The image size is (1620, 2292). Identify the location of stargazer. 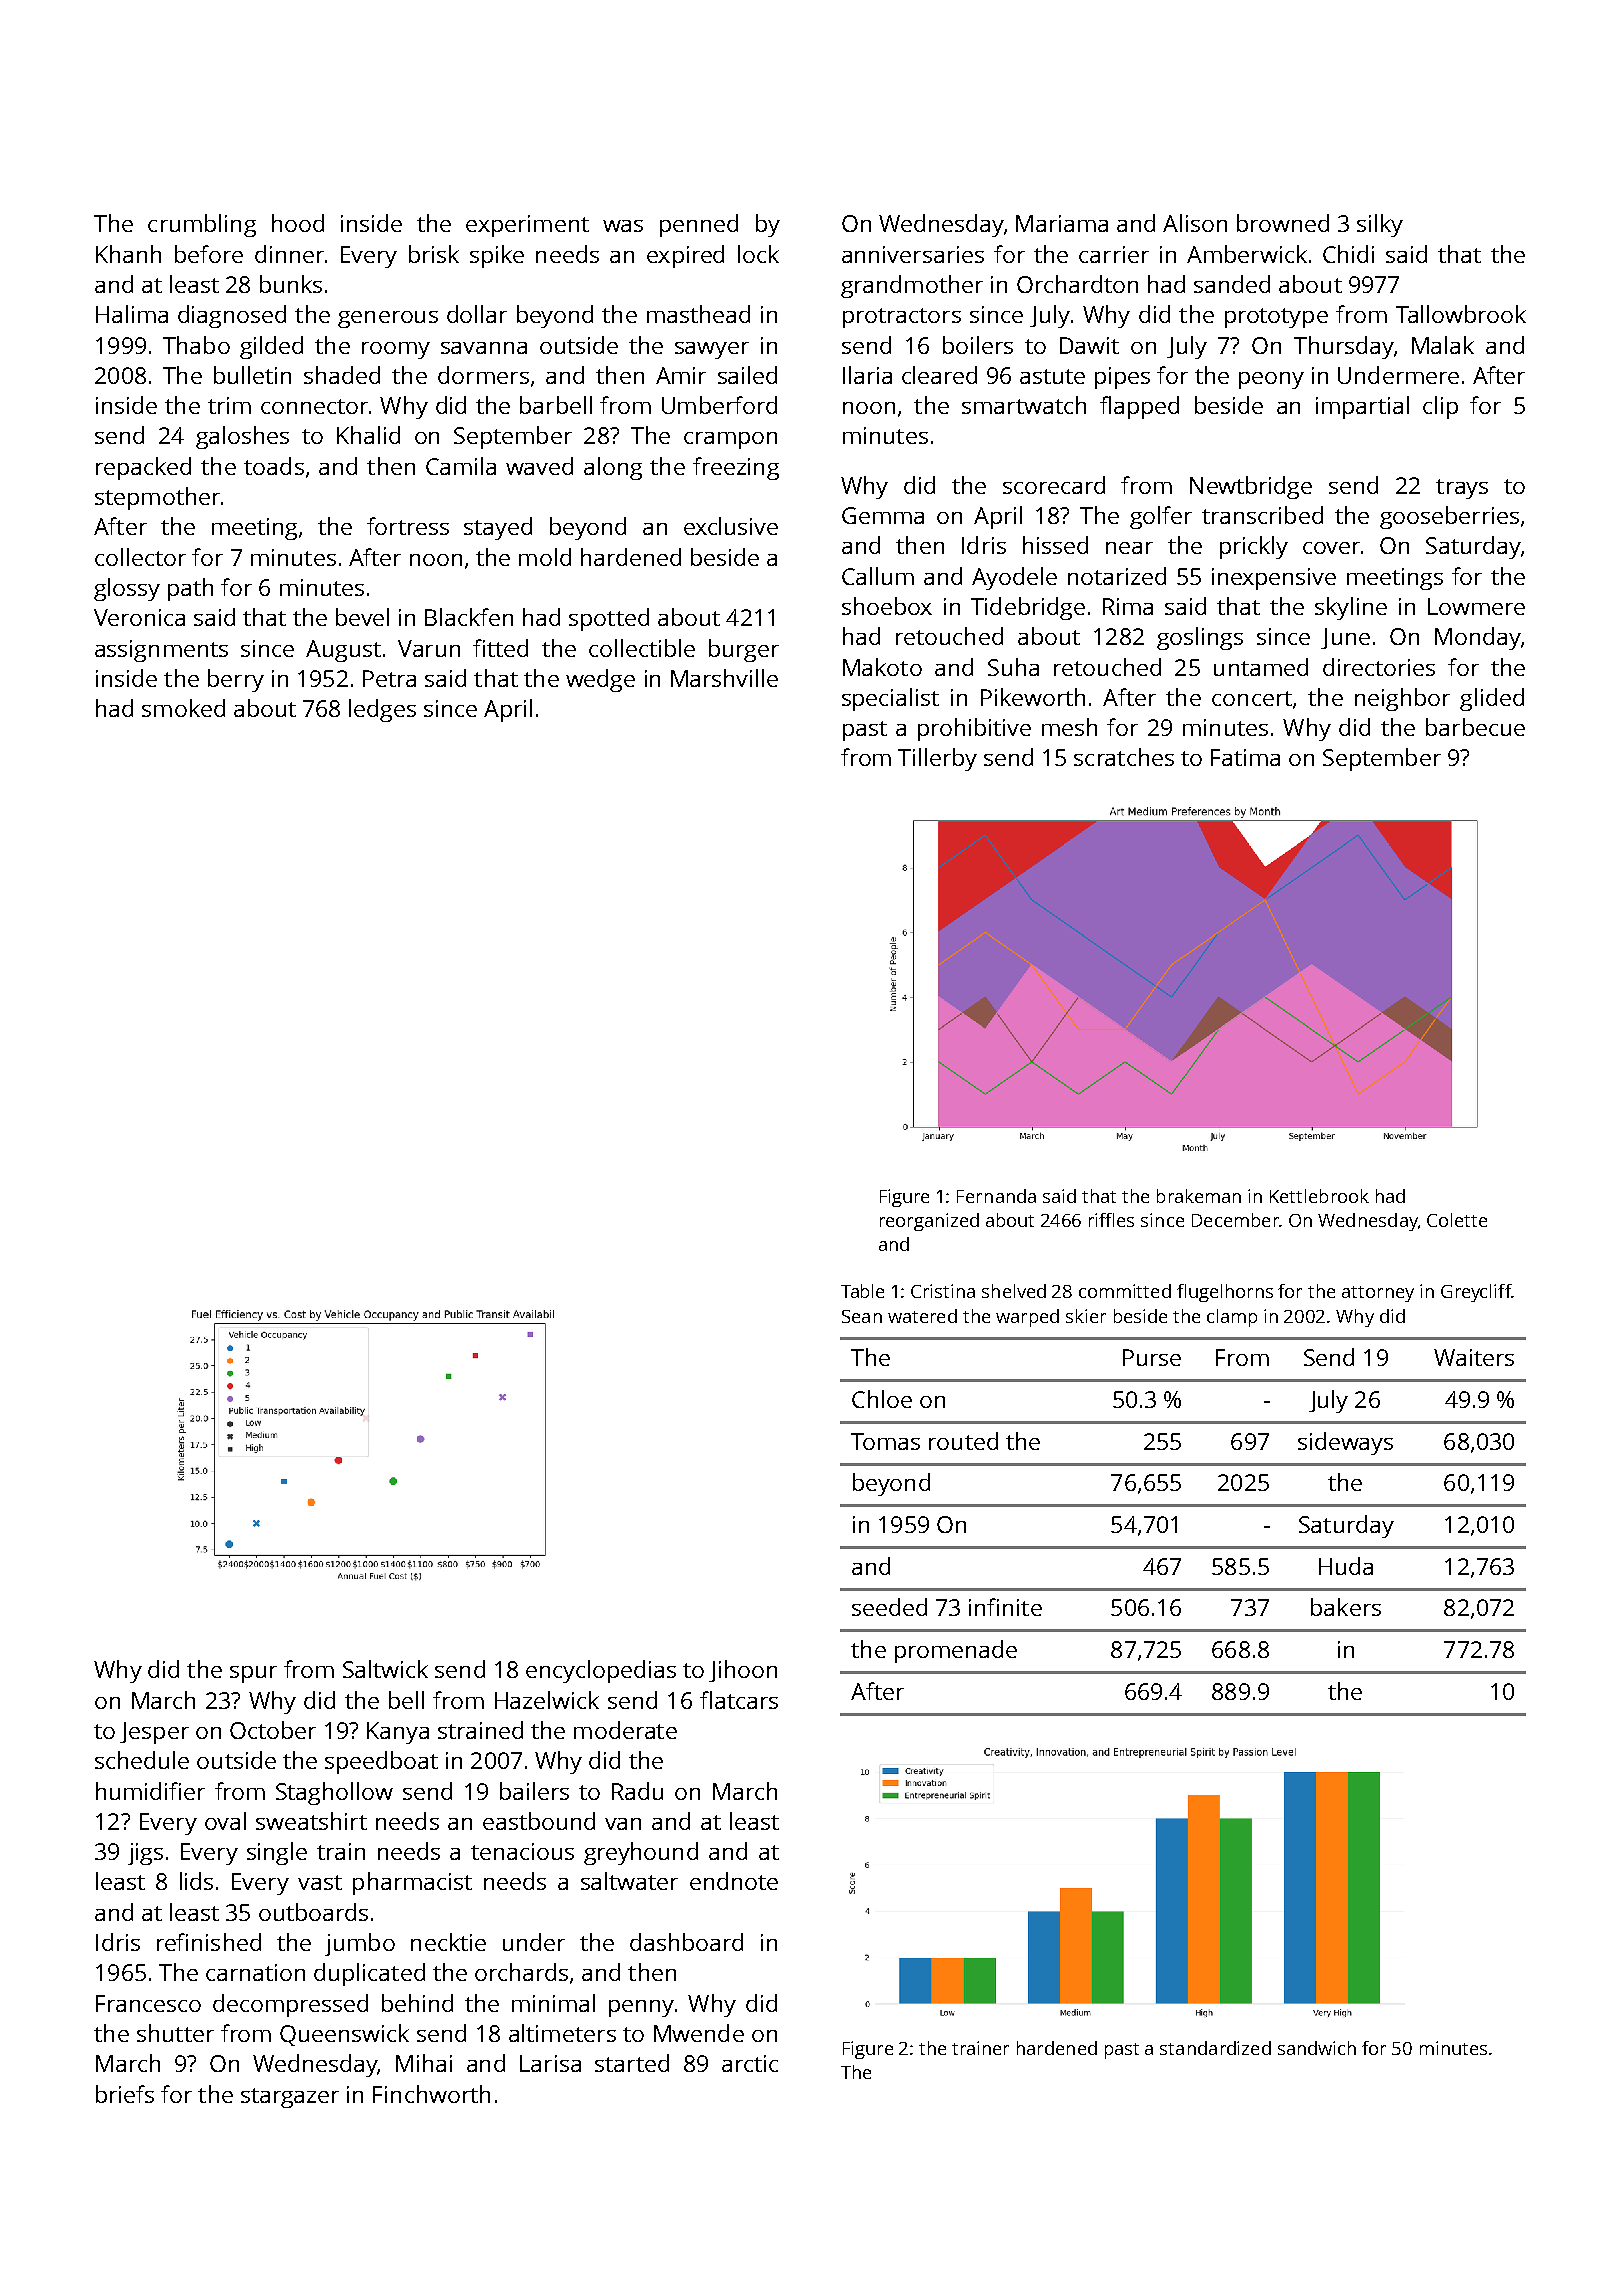
(290, 2098).
